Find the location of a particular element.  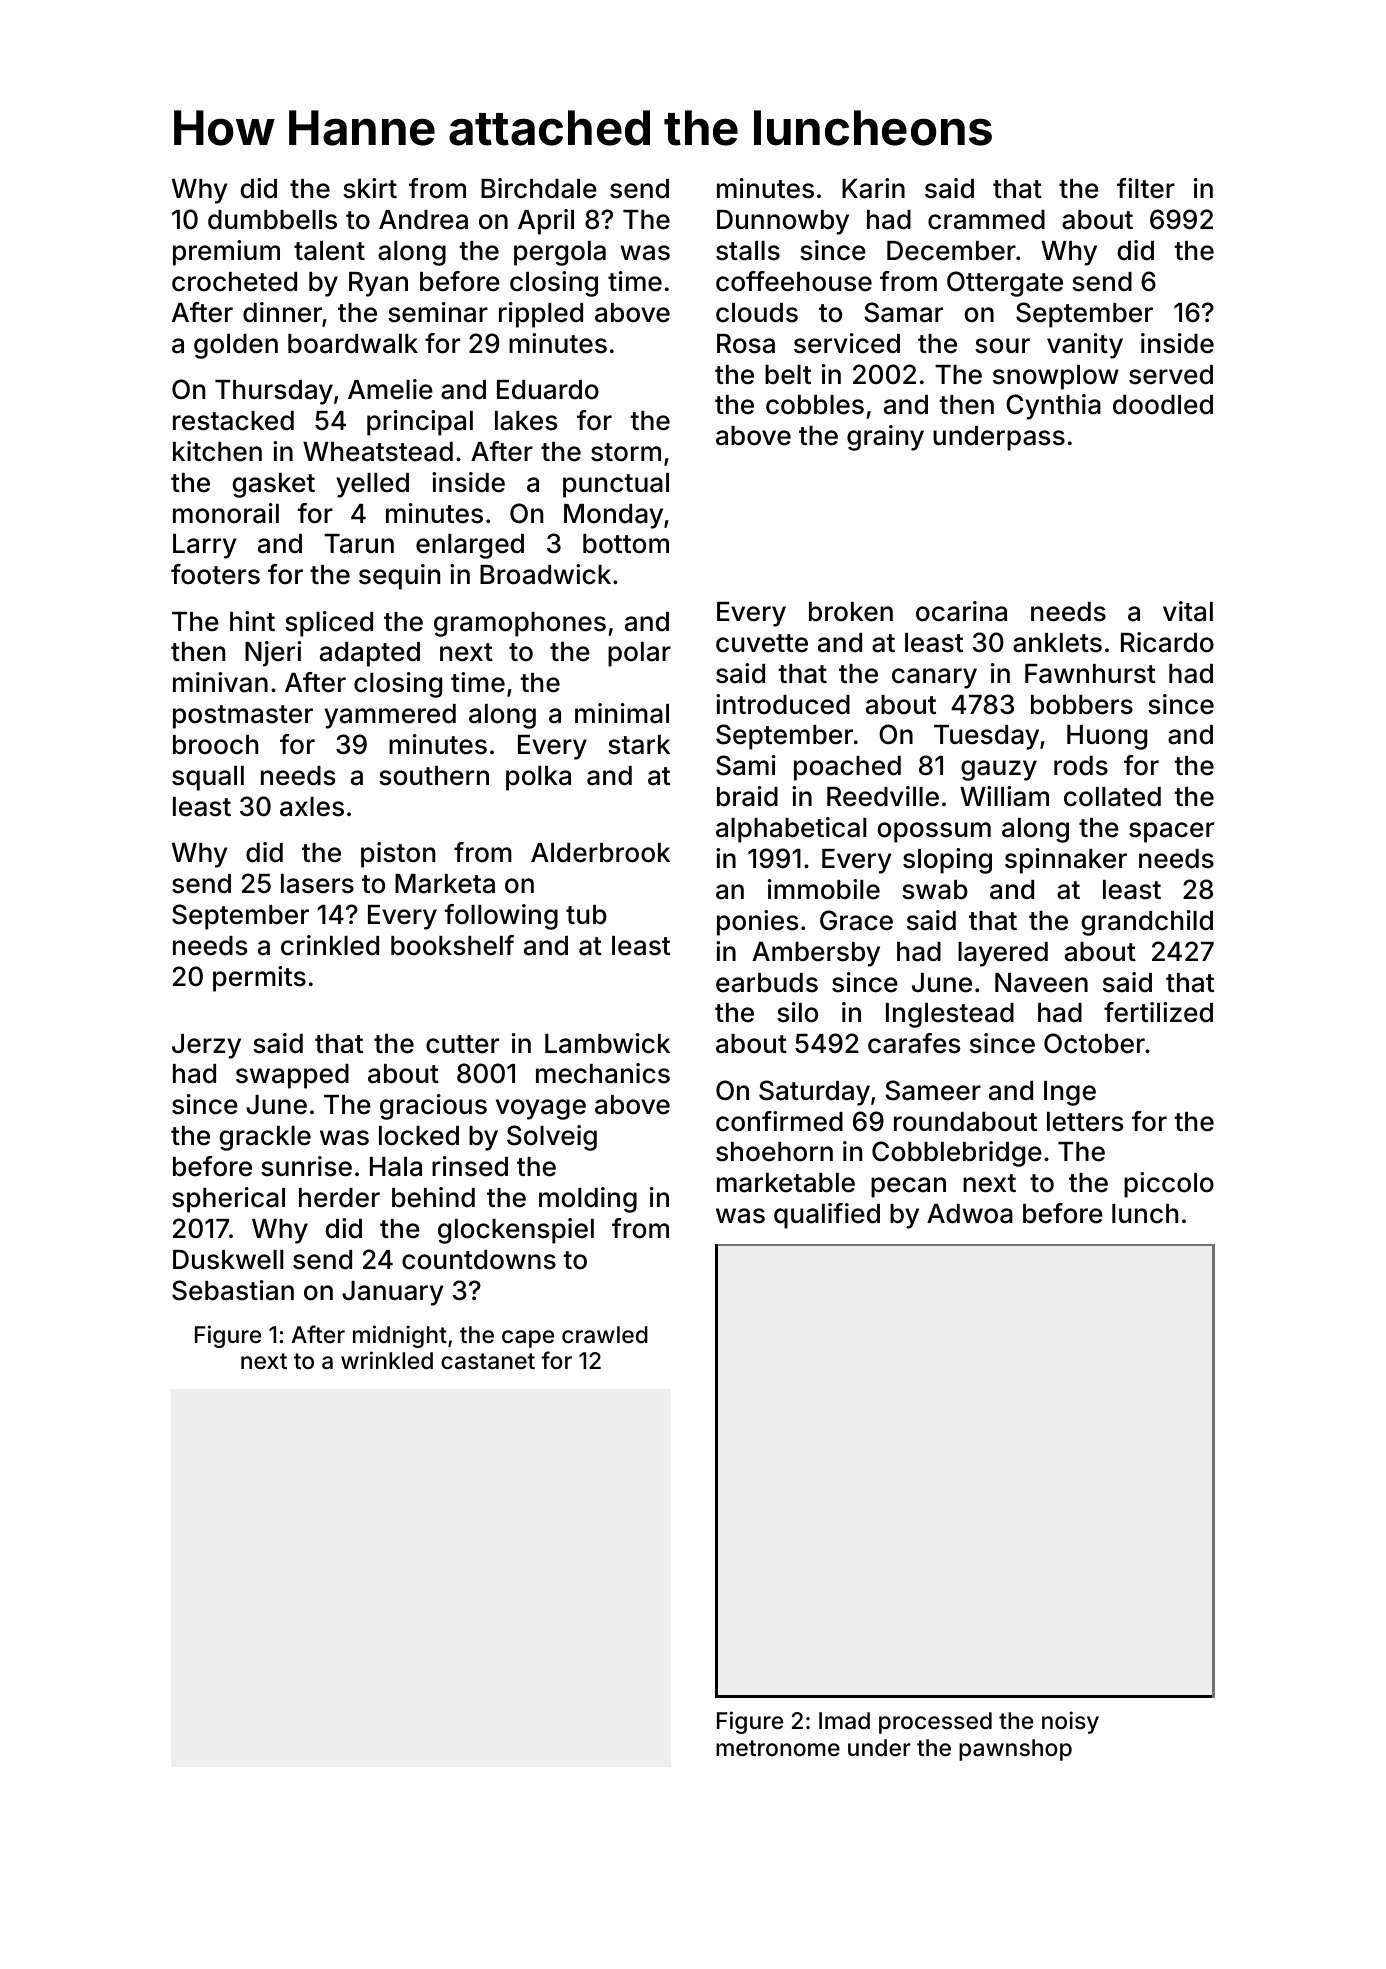

Birchdale is located at coordinates (539, 188).
